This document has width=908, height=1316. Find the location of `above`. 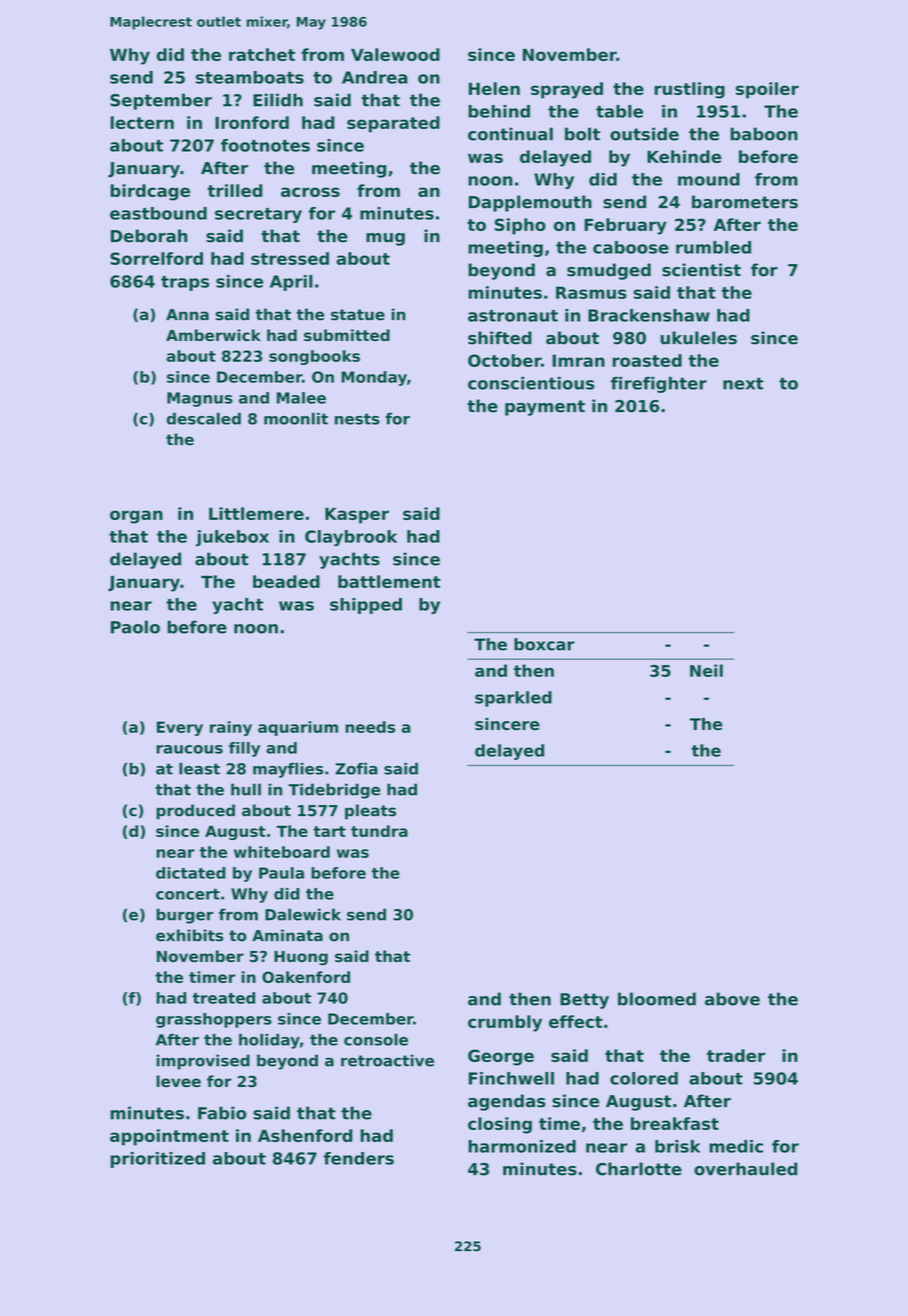

above is located at coordinates (732, 999).
